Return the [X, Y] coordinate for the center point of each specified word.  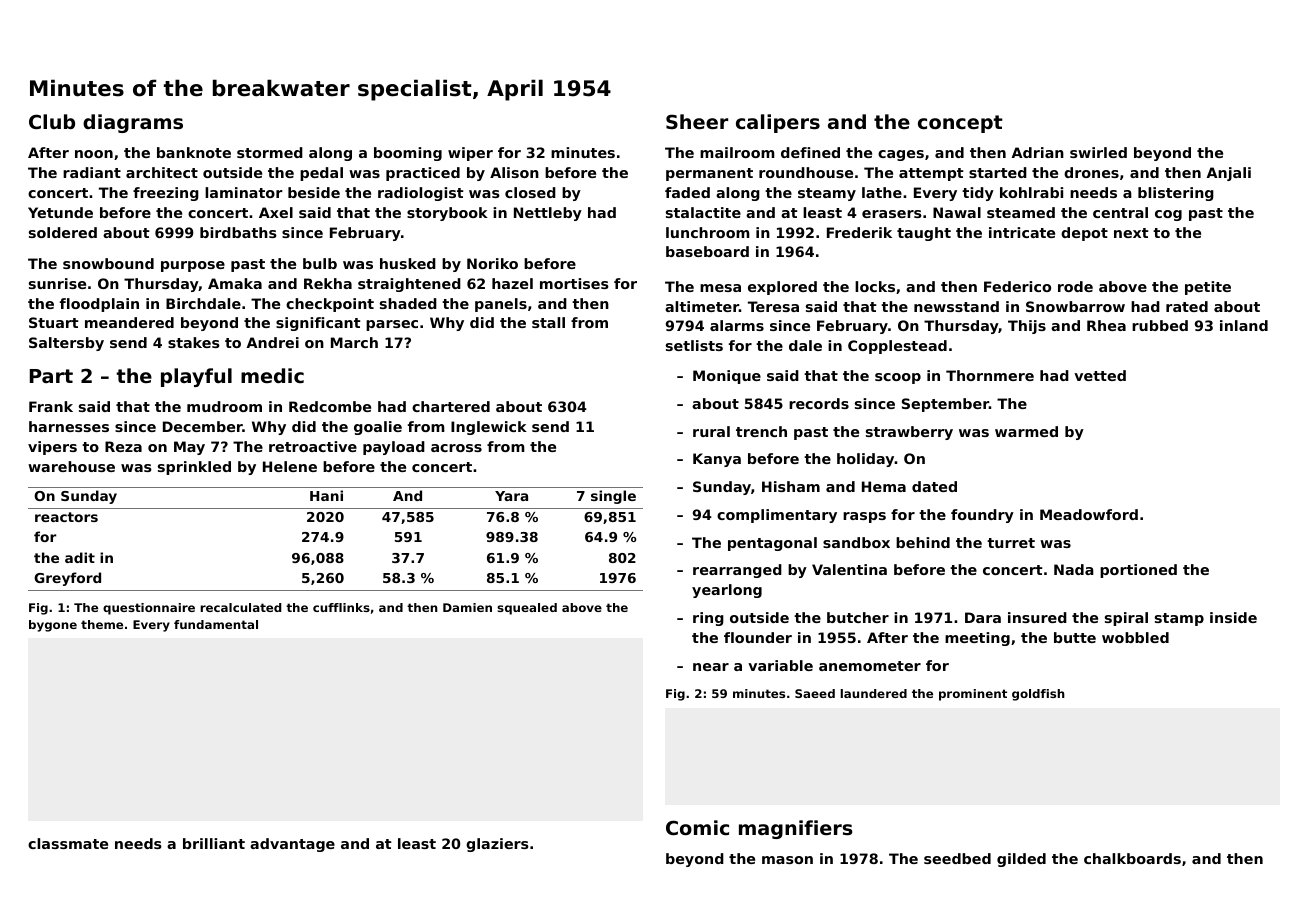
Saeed [815, 693]
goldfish [1038, 695]
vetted [1100, 375]
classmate [68, 843]
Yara [511, 496]
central [1120, 212]
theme [102, 624]
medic [272, 375]
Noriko [492, 263]
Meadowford [1089, 514]
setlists [694, 345]
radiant [92, 172]
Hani [326, 495]
